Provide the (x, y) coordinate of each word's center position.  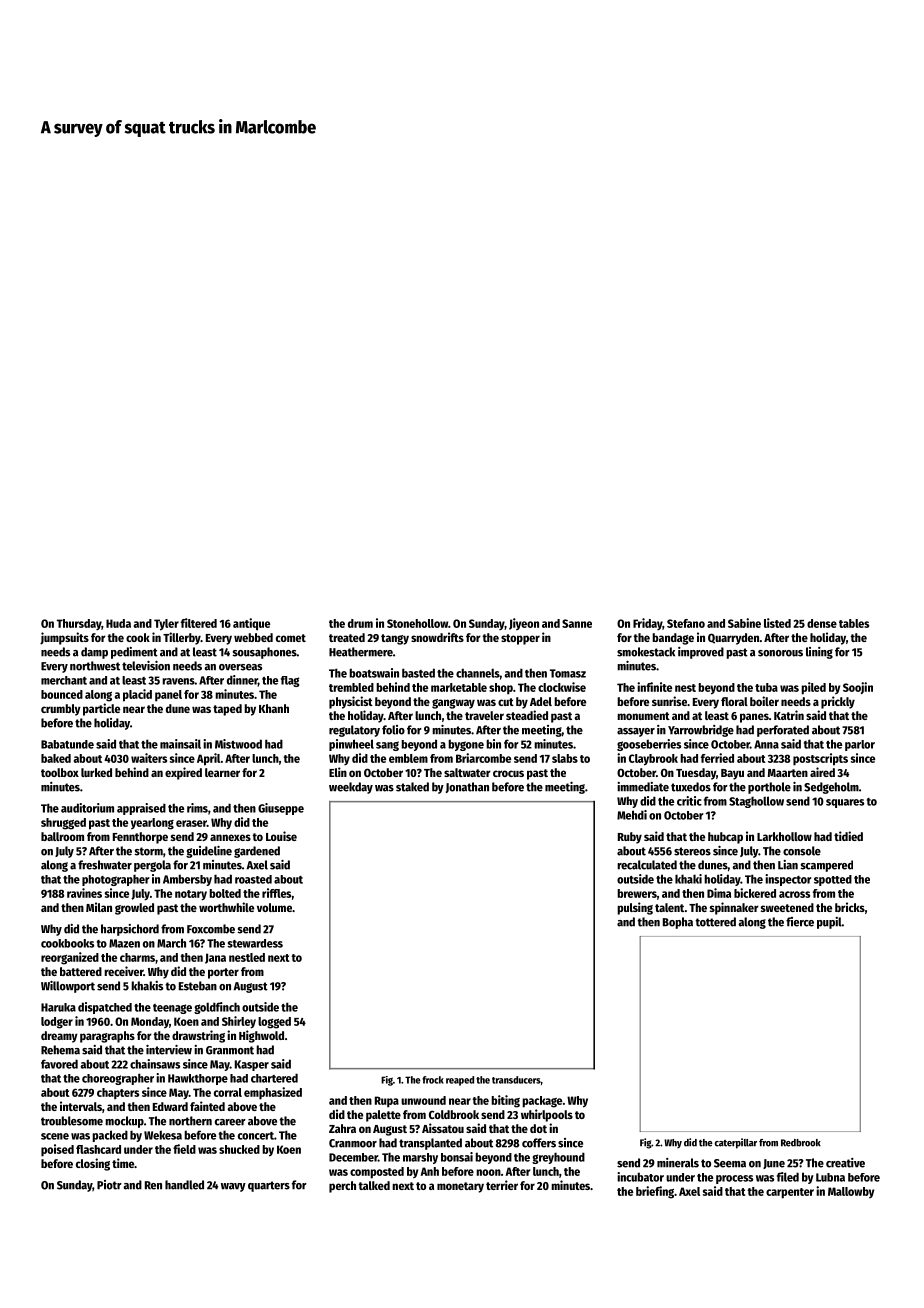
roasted (253, 879)
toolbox (60, 772)
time (123, 1163)
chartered (274, 1078)
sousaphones (264, 653)
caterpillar (735, 1143)
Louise (281, 836)
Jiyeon (524, 624)
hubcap (725, 838)
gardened (257, 852)
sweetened (787, 907)
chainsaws (155, 1064)
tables (854, 623)
